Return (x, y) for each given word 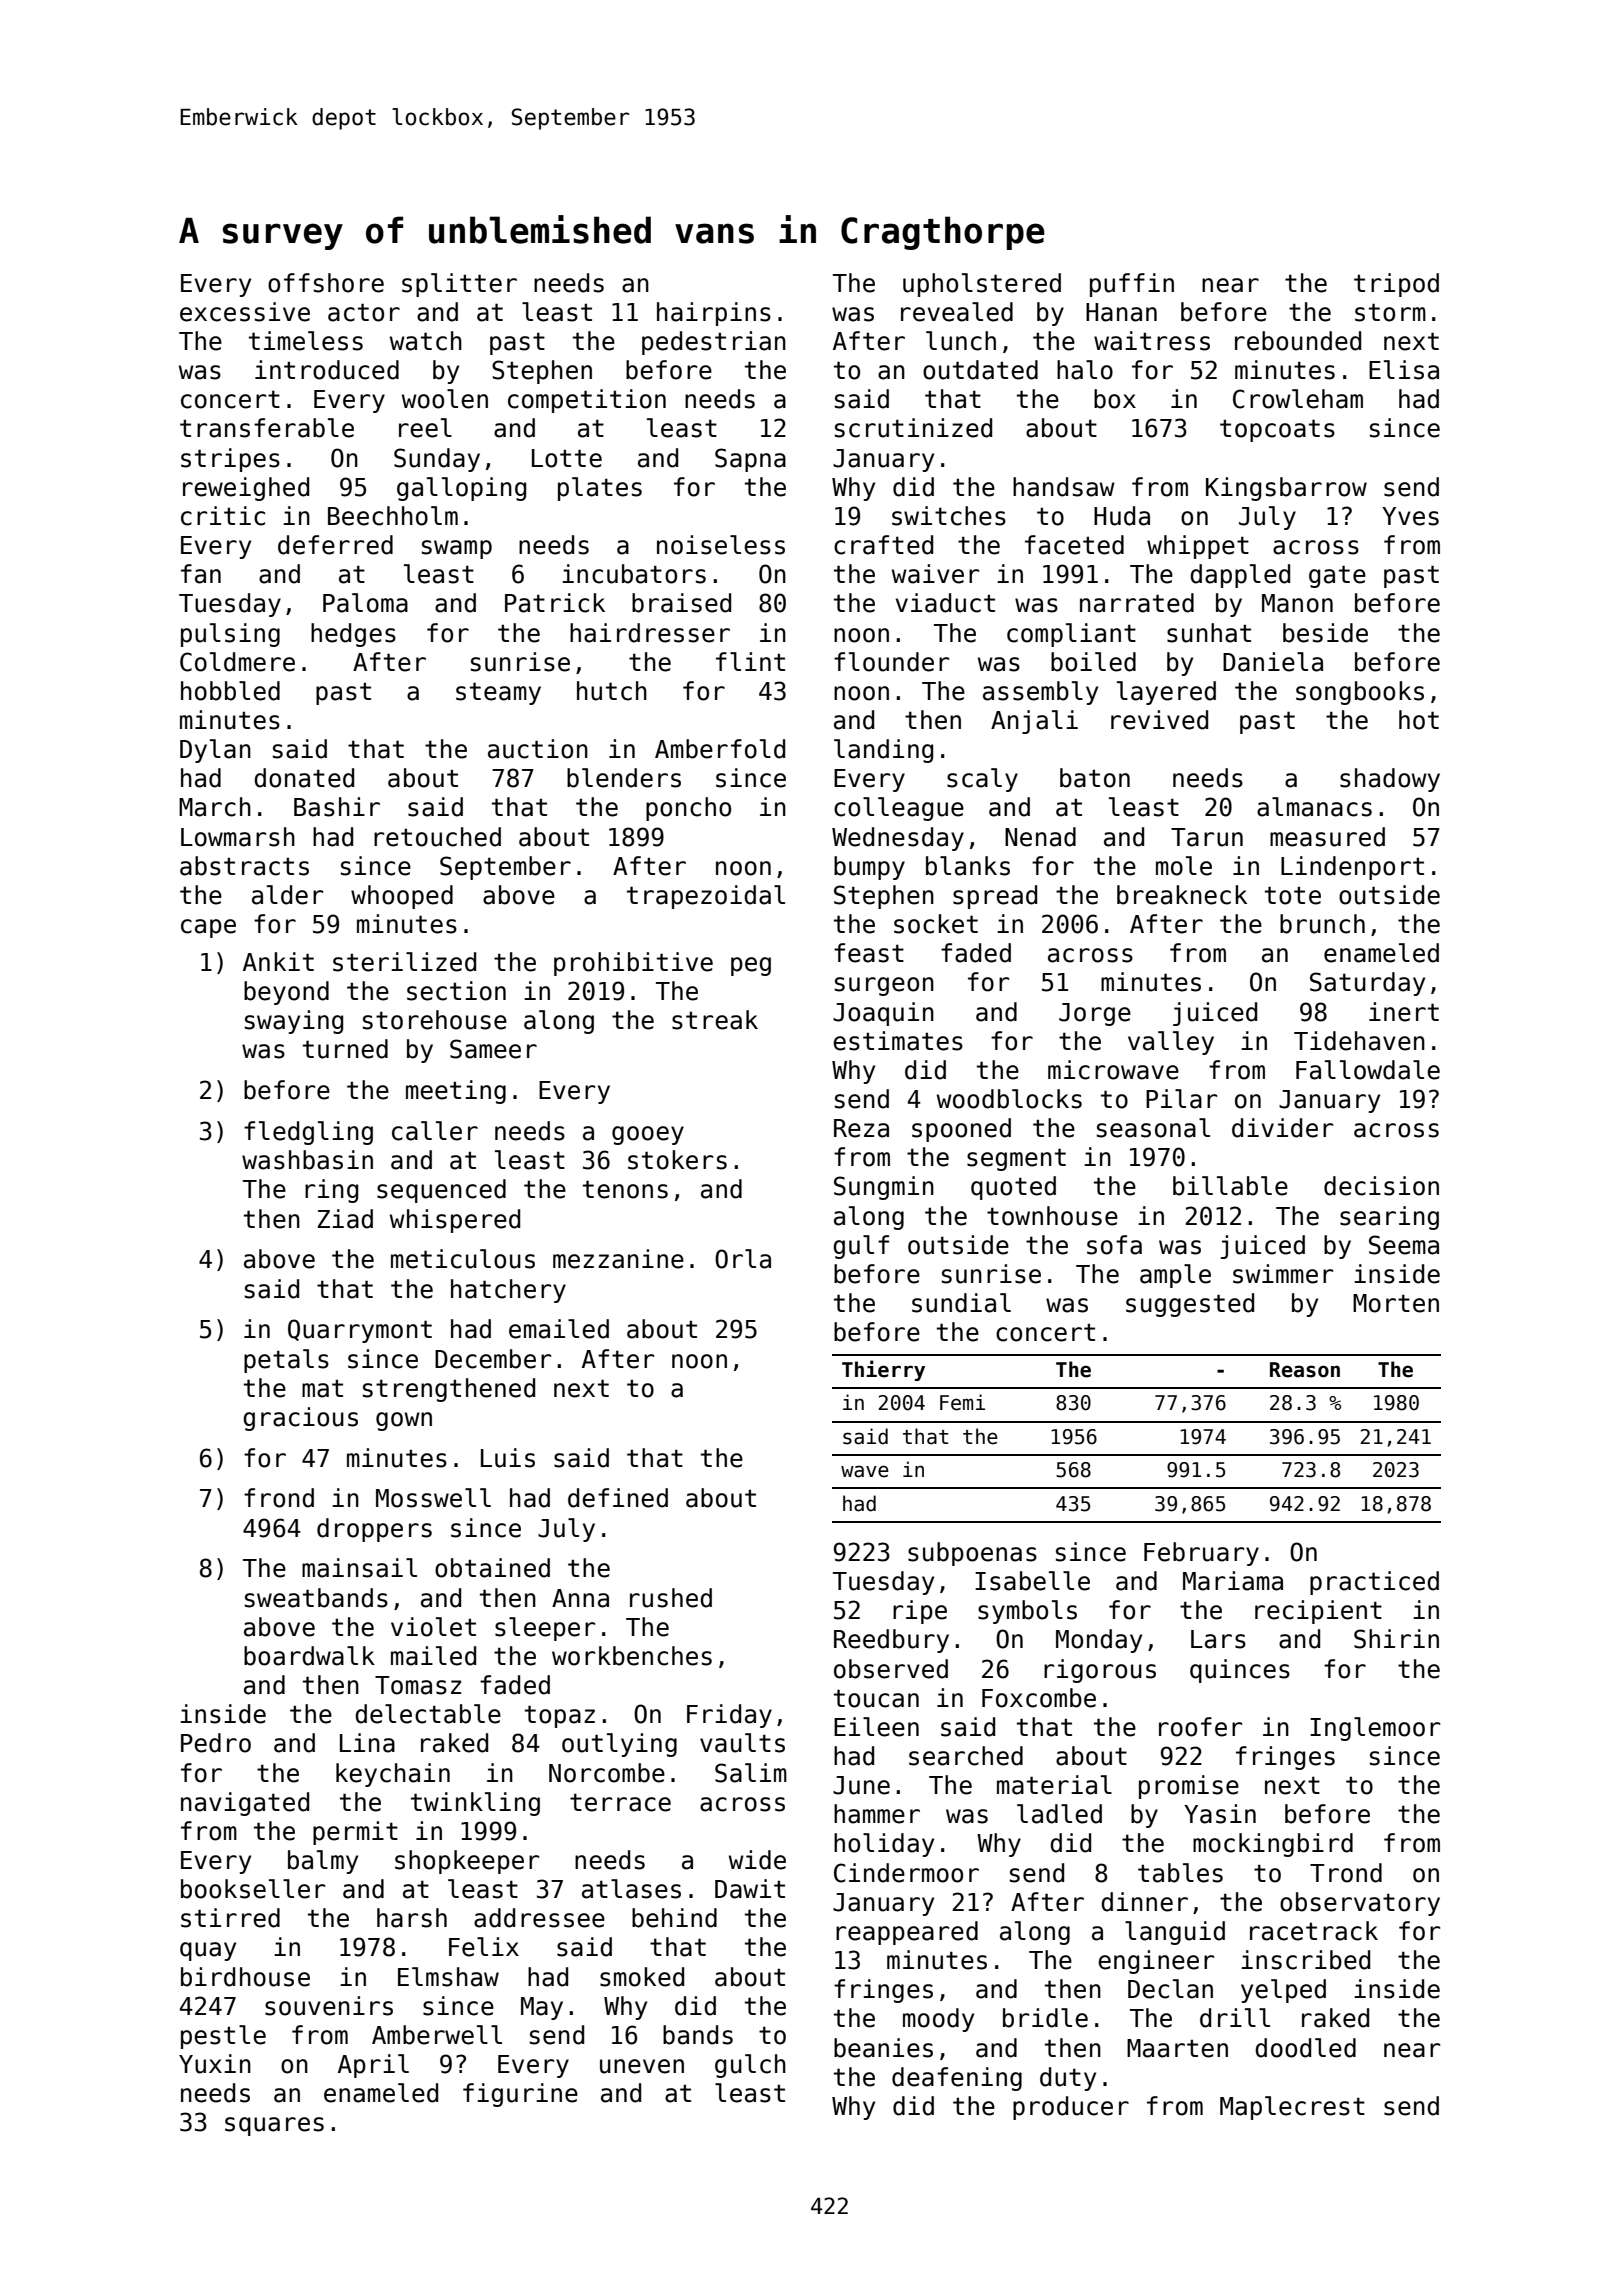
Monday (1099, 1641)
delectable (428, 1714)
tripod (1396, 285)
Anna (580, 1598)
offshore (326, 283)
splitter (459, 285)
